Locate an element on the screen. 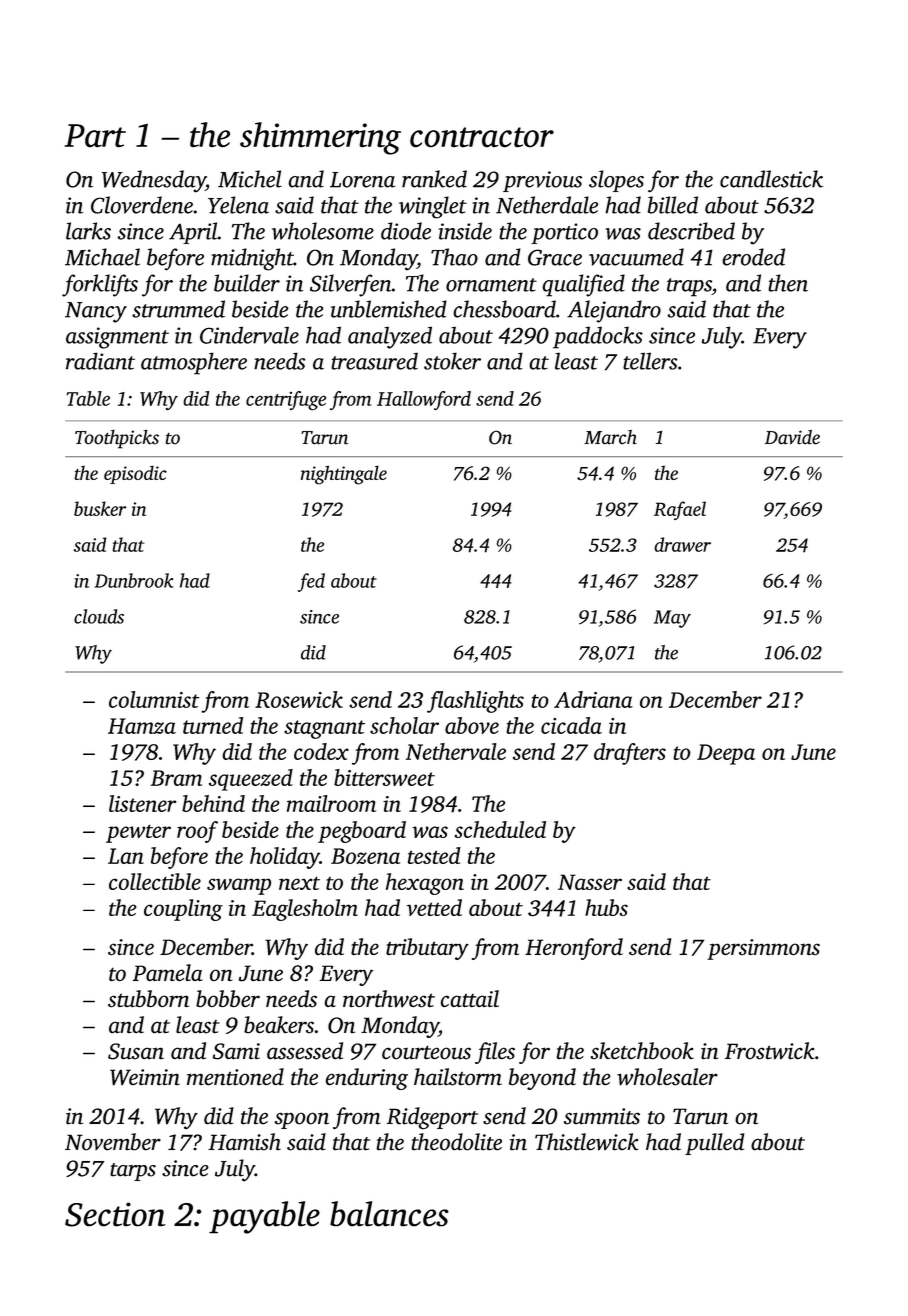 The image size is (908, 1316). Part is located at coordinates (95, 136).
